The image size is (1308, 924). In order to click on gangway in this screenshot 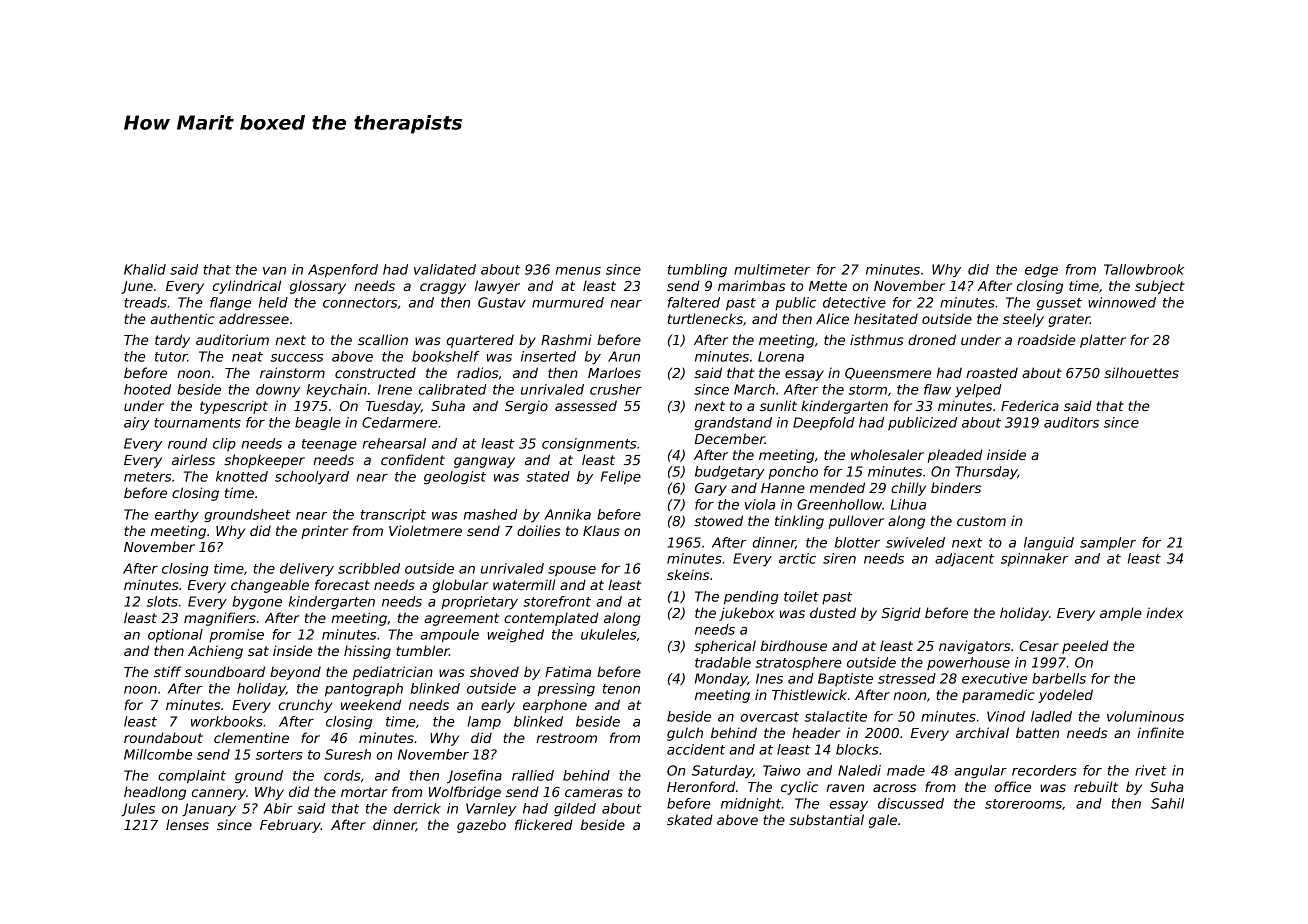, I will do `click(484, 462)`.
